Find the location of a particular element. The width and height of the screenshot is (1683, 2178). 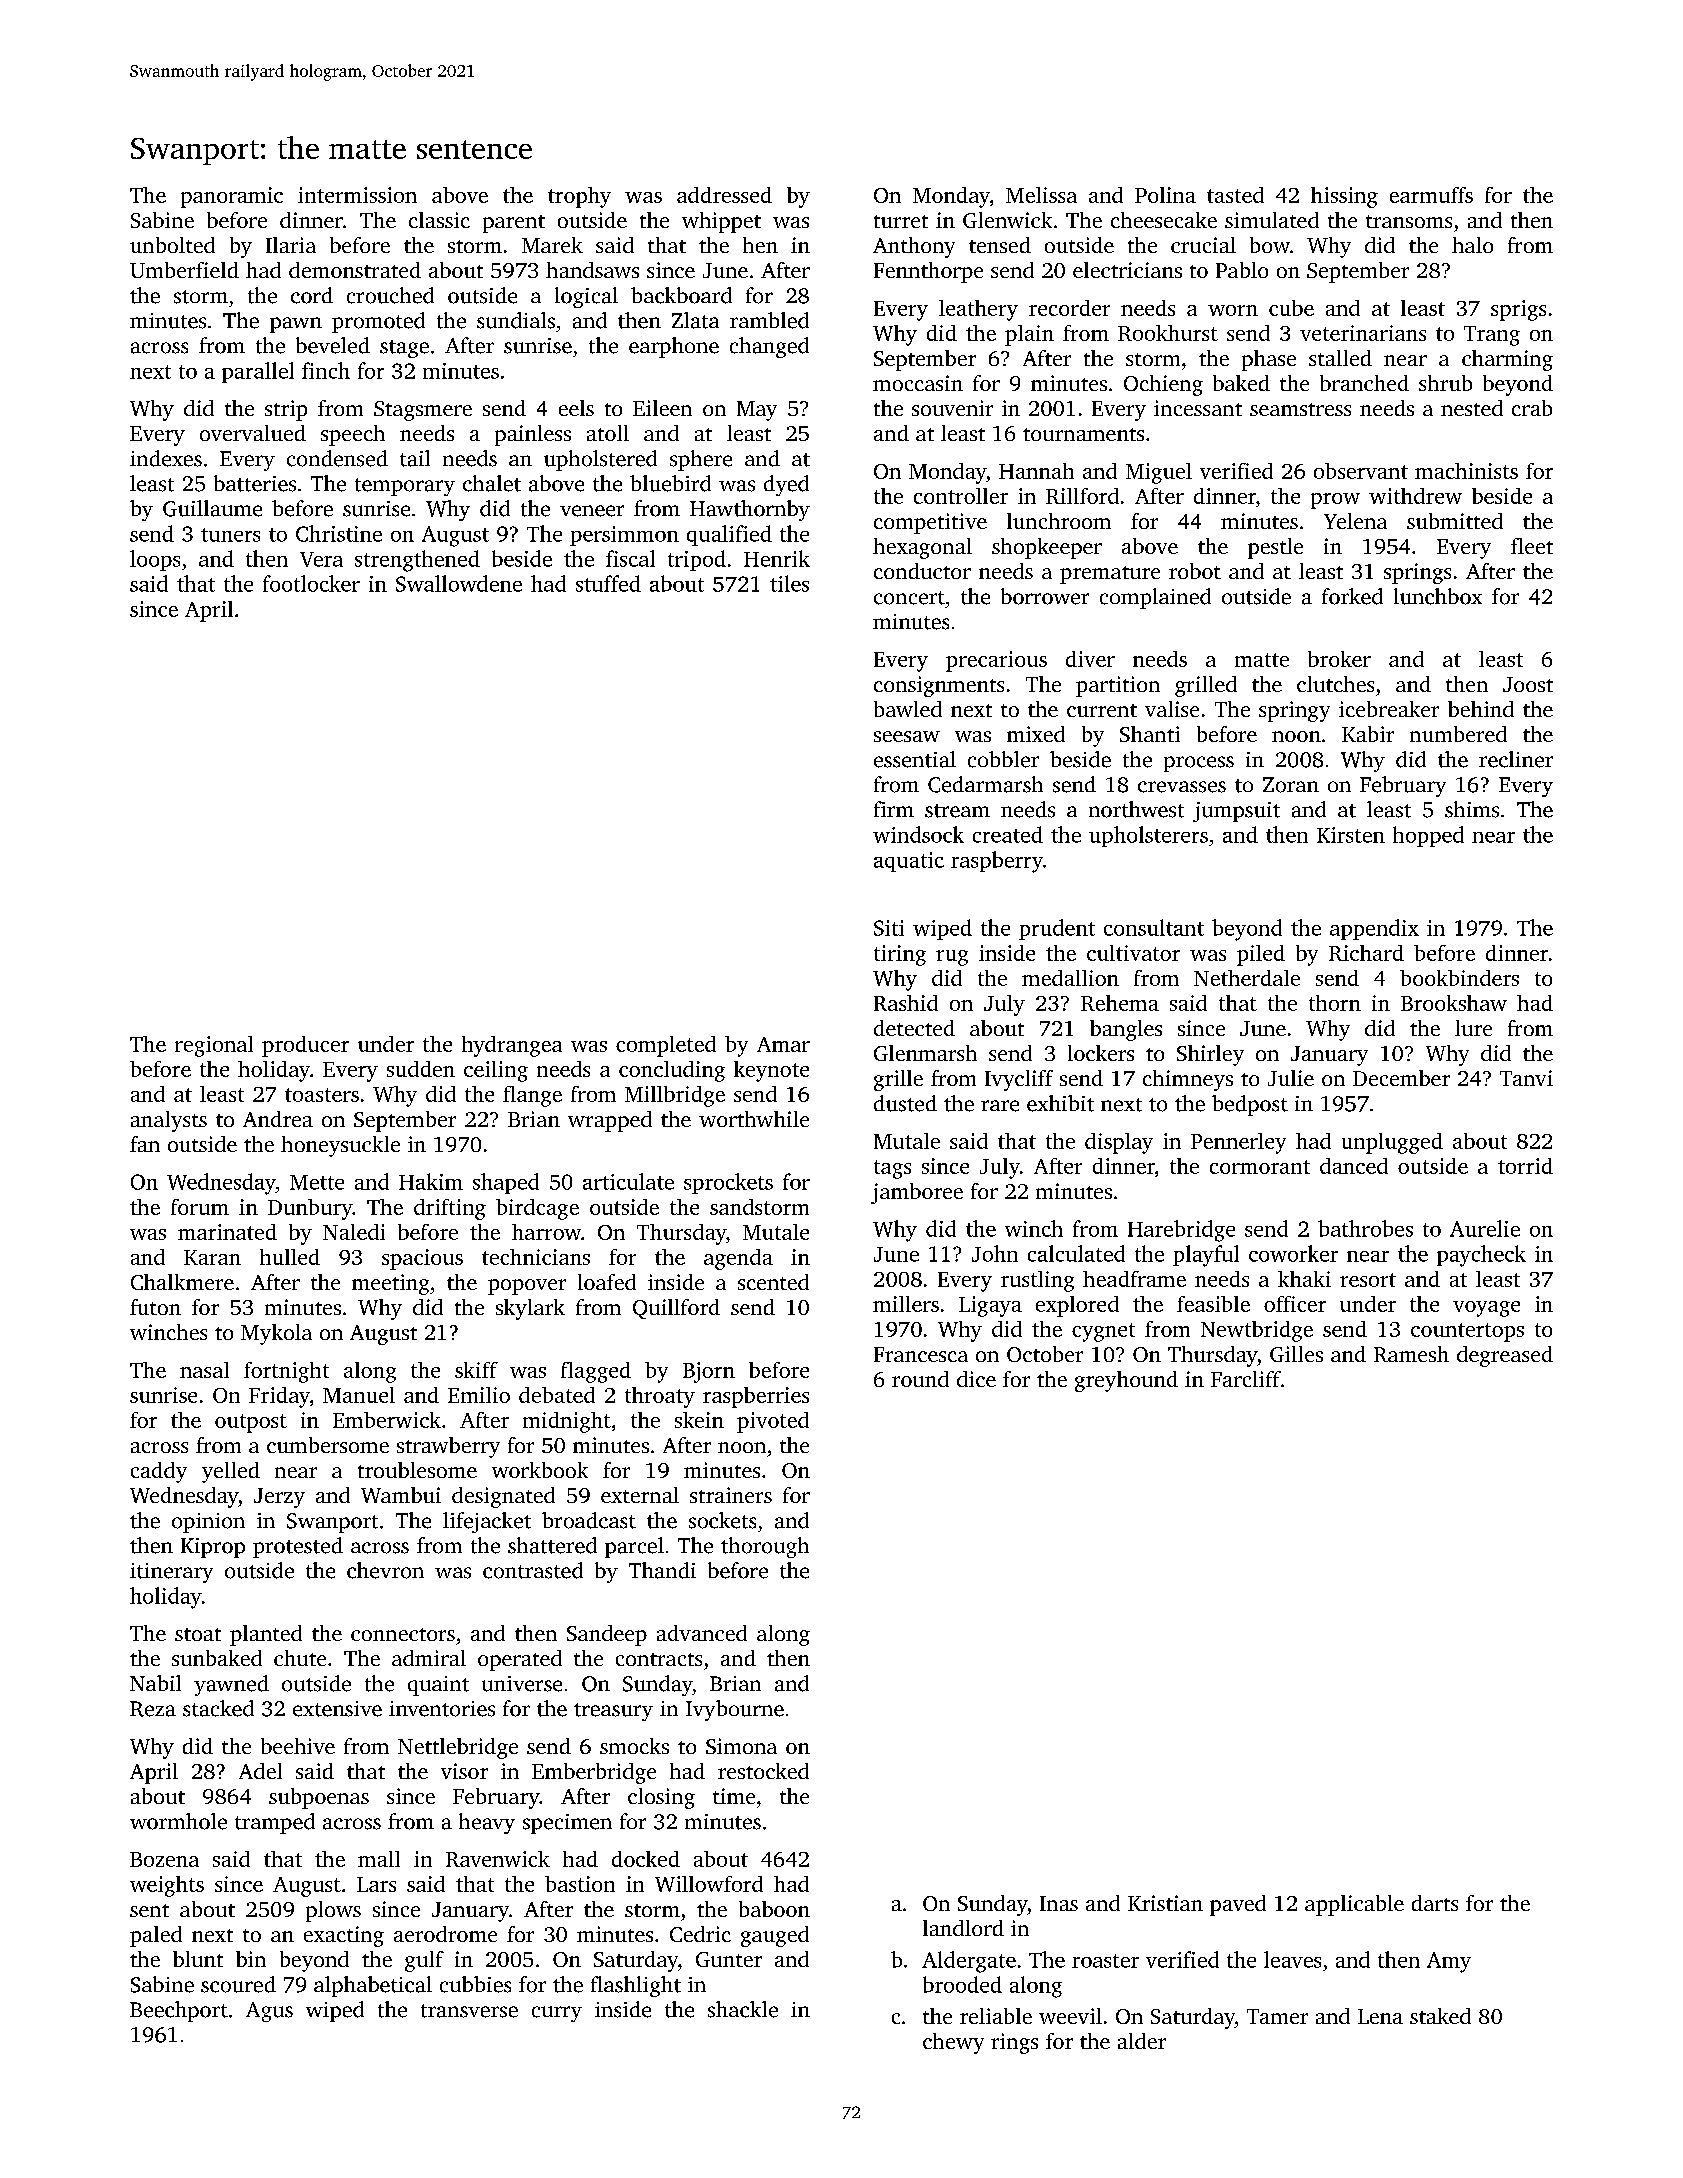

fan is located at coordinates (145, 1144).
